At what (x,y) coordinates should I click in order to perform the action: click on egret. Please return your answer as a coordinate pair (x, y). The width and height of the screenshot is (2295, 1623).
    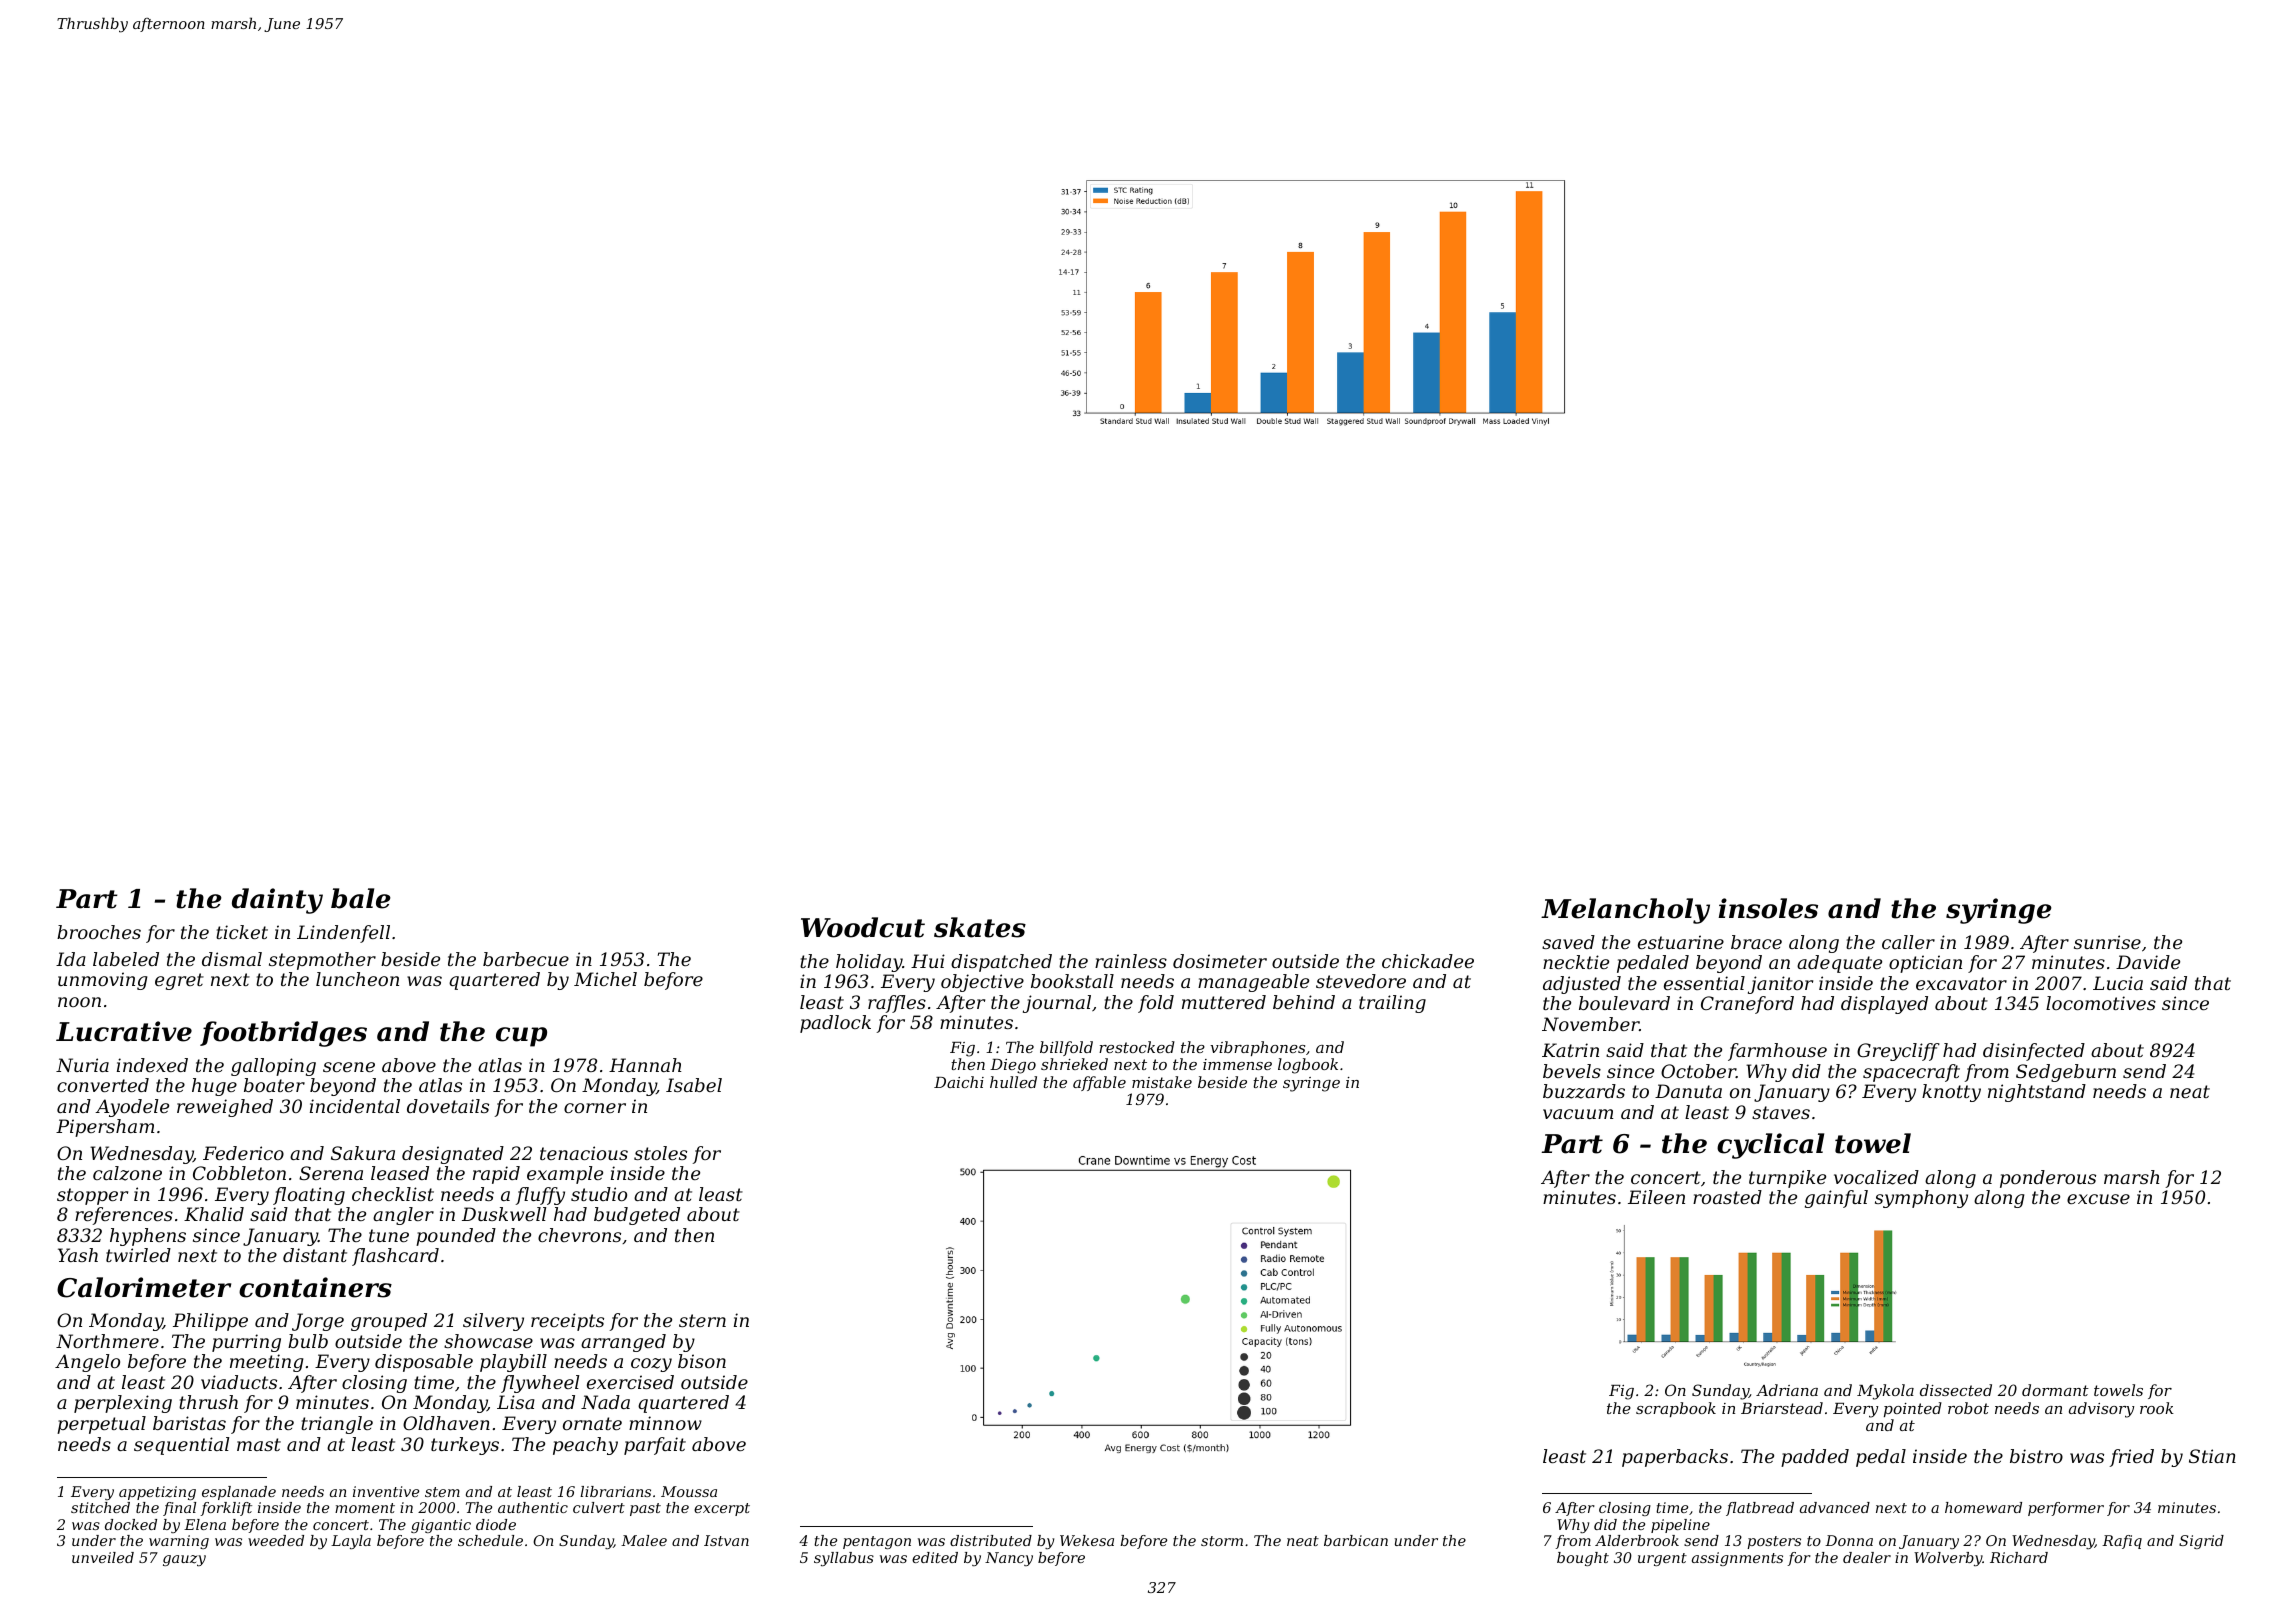
    Looking at the image, I should click on (179, 981).
